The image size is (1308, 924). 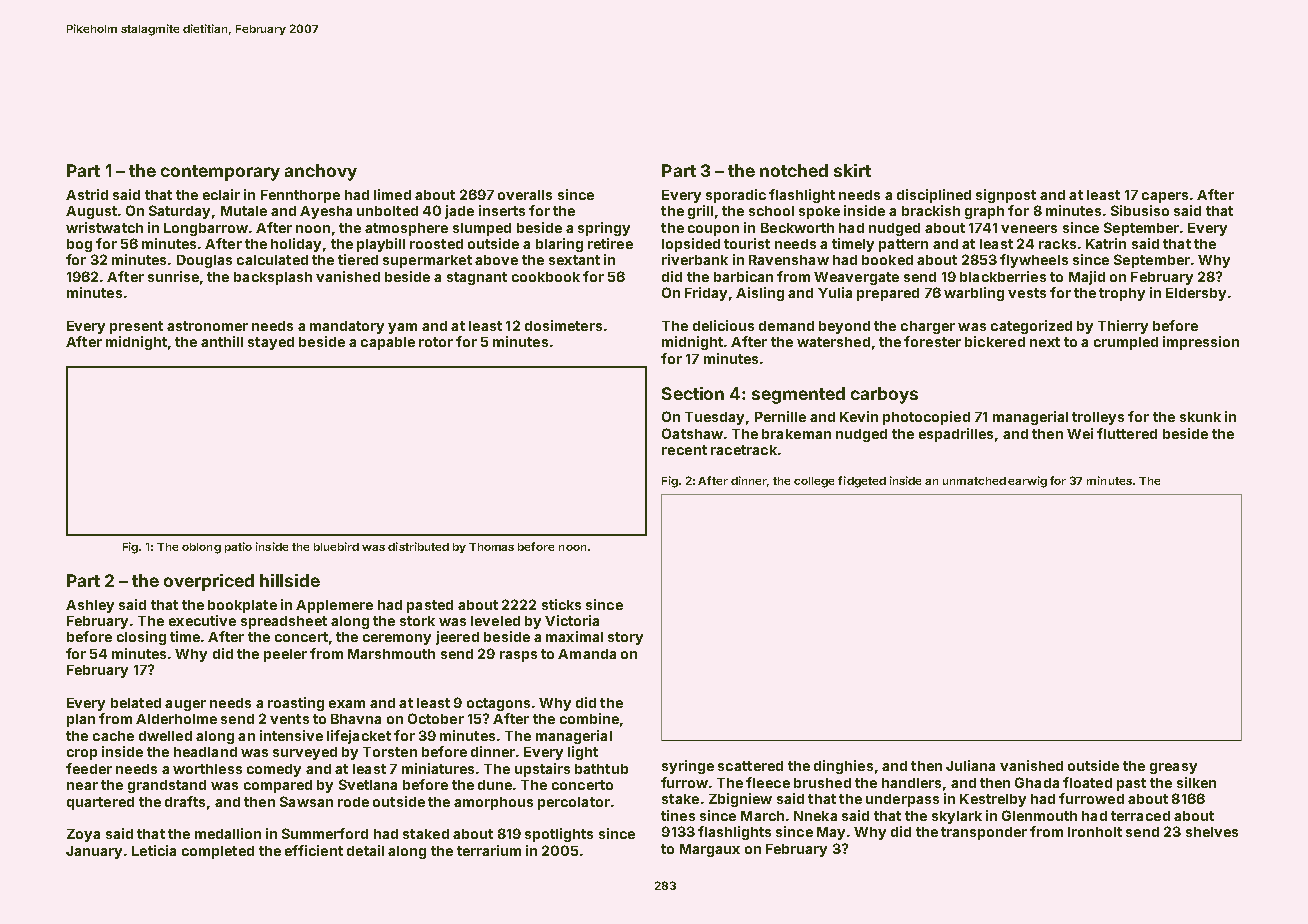 I want to click on Saturday, so click(x=179, y=212).
